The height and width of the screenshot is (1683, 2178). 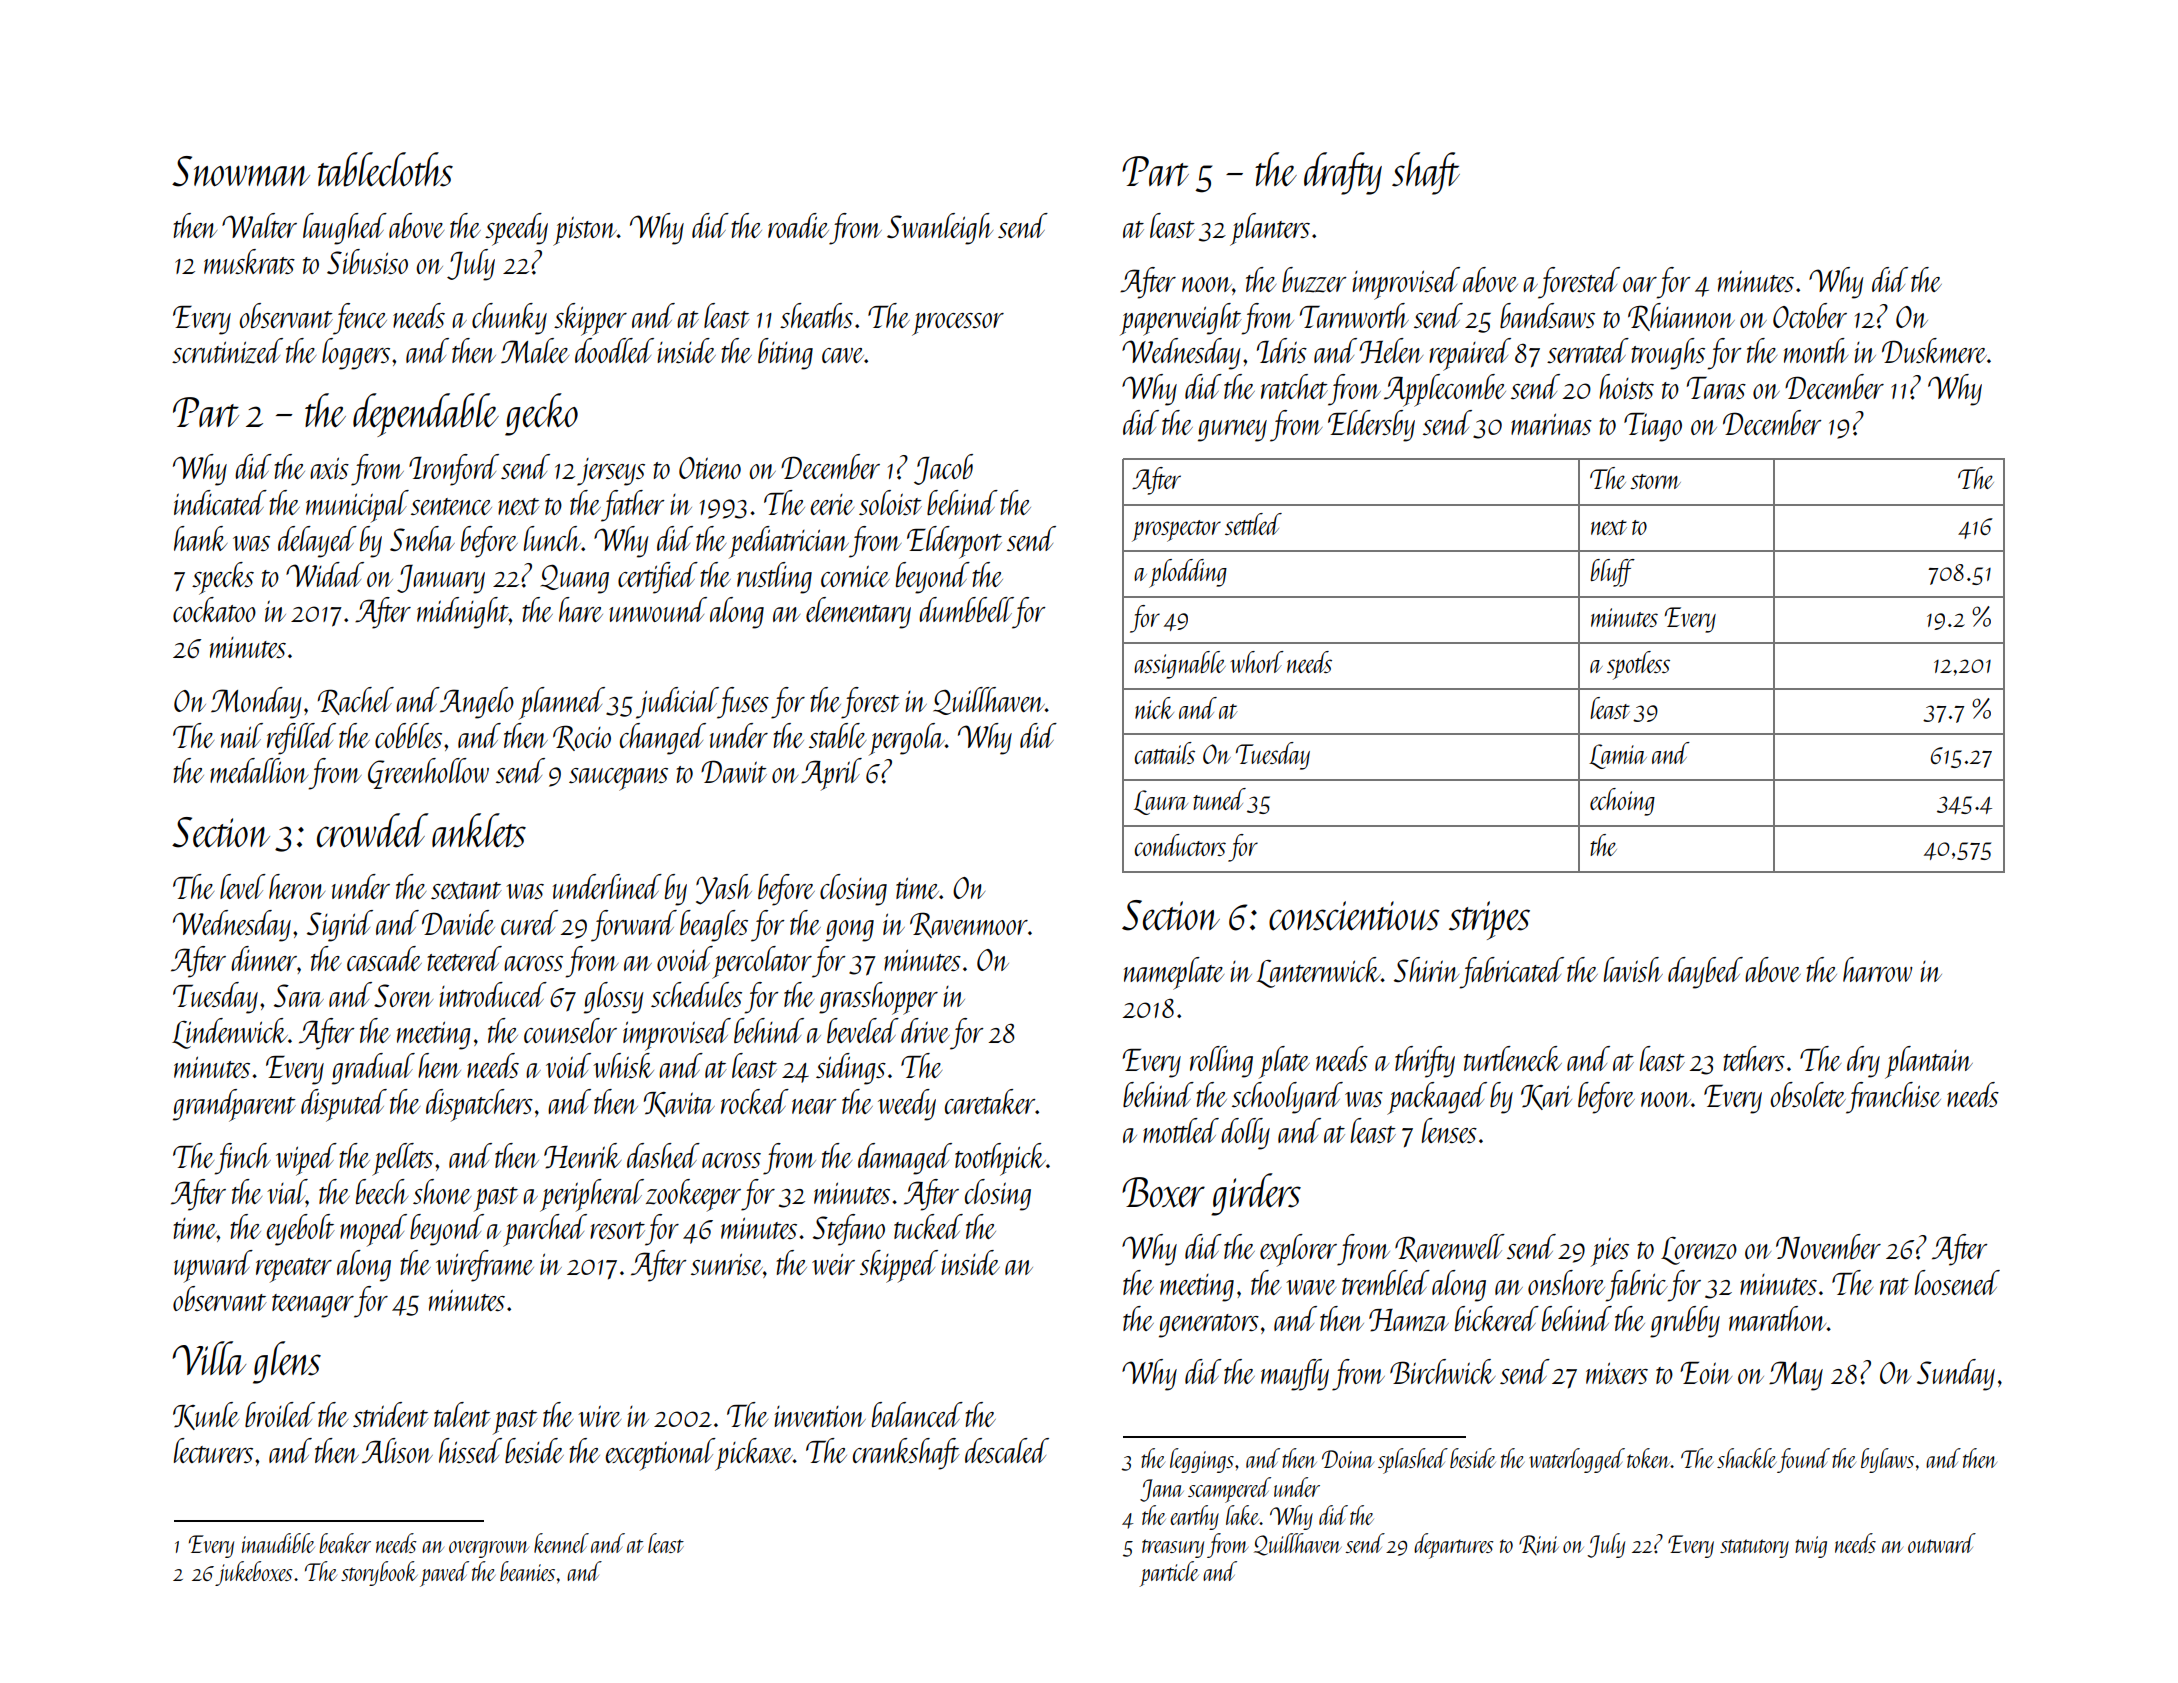 What do you see at coordinates (516, 229) in the screenshot?
I see `speedy` at bounding box center [516, 229].
